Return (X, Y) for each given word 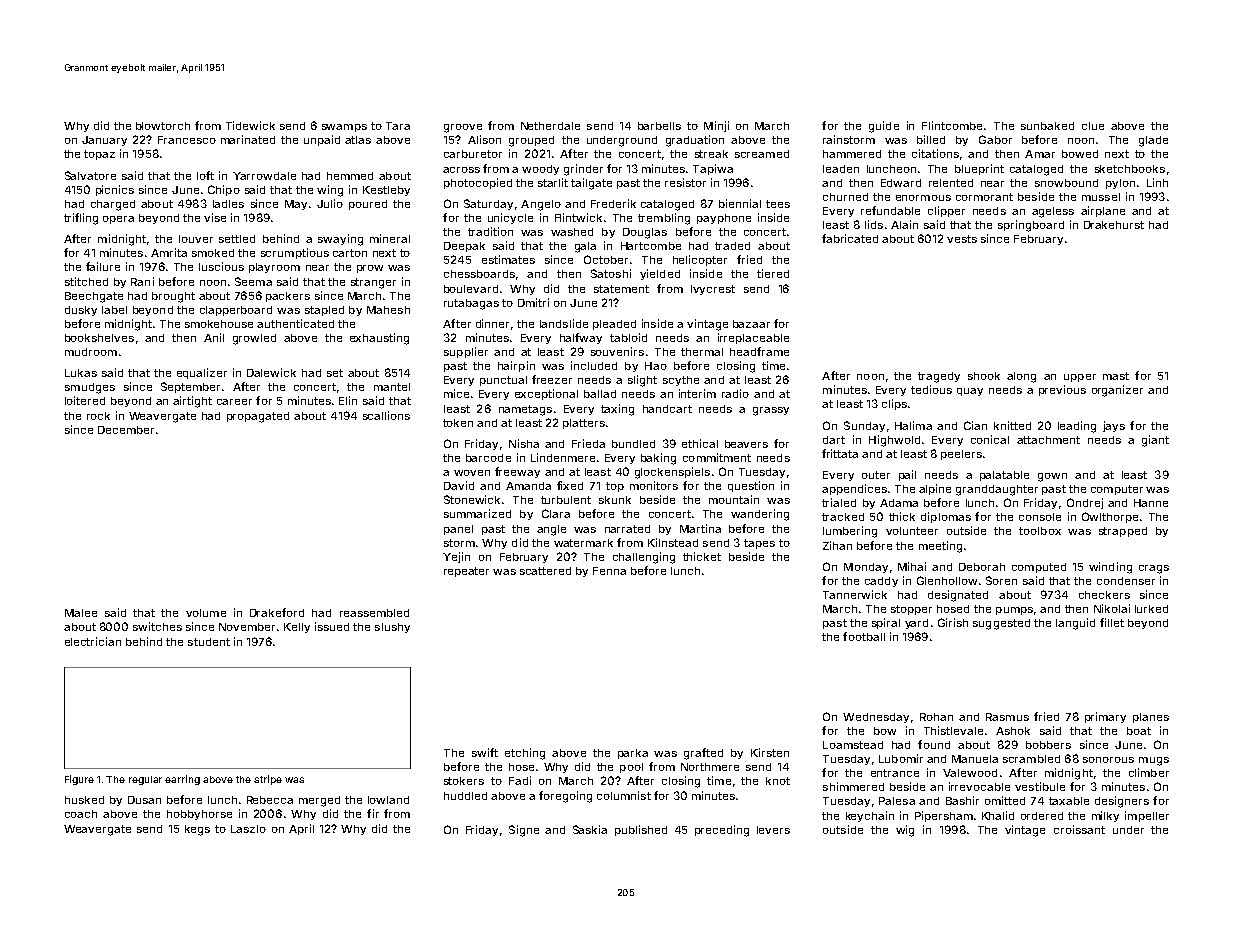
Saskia (590, 829)
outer (876, 475)
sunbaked (1047, 126)
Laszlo (248, 829)
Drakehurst (1114, 225)
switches (157, 626)
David (459, 485)
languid (1075, 624)
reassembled (374, 613)
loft (205, 175)
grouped (531, 141)
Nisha (524, 443)
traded (732, 246)
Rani (142, 281)
